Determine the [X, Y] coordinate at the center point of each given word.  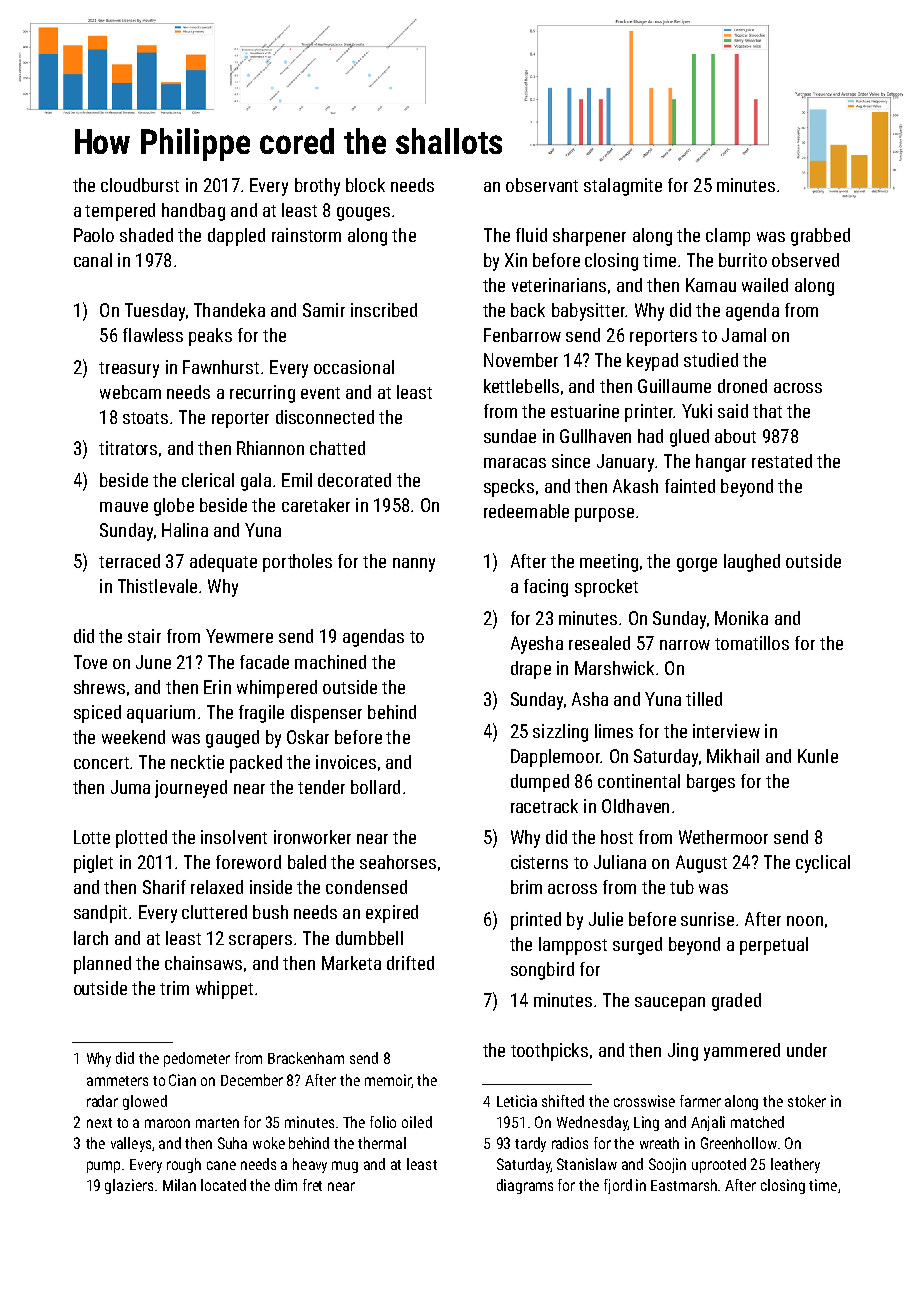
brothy [317, 187]
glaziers [129, 1186]
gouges [363, 214]
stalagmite [623, 187]
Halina [185, 530]
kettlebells [521, 386]
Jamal [744, 335]
